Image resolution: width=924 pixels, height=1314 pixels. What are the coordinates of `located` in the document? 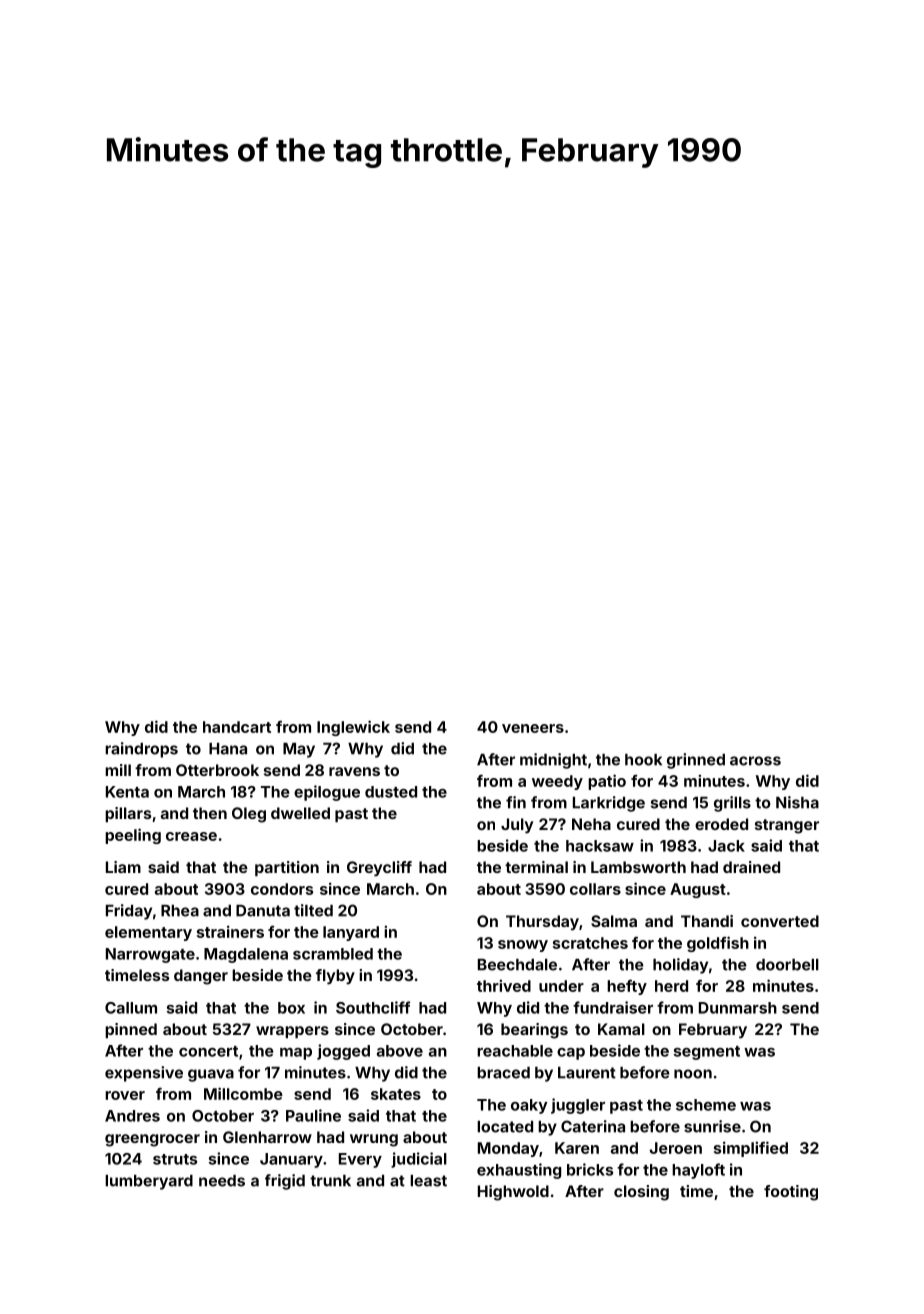 It's located at (505, 1127).
